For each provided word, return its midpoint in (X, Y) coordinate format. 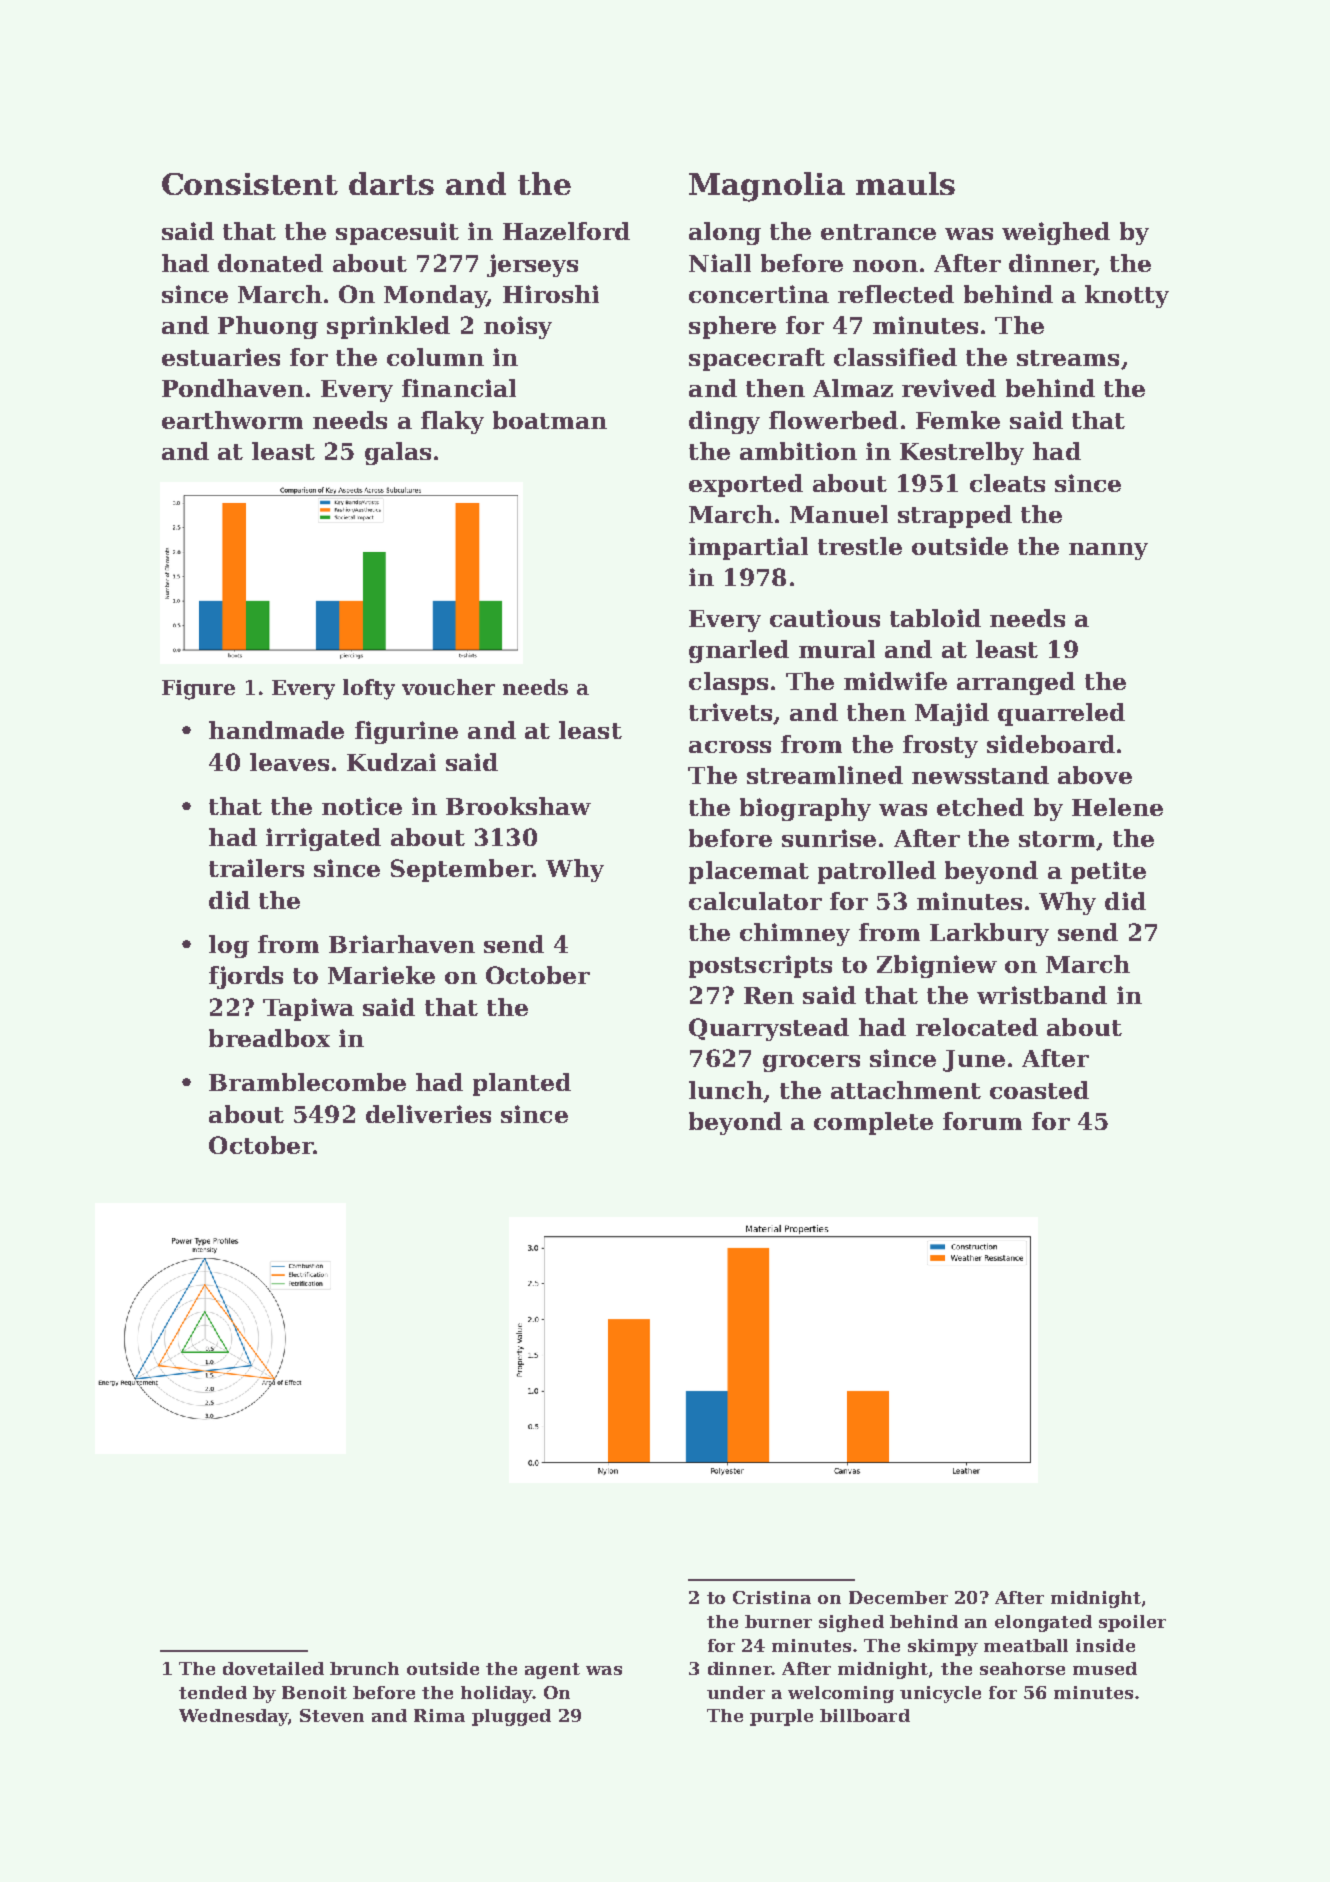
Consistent (250, 184)
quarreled (1061, 714)
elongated (1043, 1623)
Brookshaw (518, 806)
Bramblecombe (307, 1082)
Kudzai (391, 762)
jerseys (532, 265)
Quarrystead (769, 1029)
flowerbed (833, 420)
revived (949, 388)
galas (398, 453)
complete (873, 1123)
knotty (1127, 296)
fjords (246, 977)
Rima (439, 1715)
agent (552, 1671)
